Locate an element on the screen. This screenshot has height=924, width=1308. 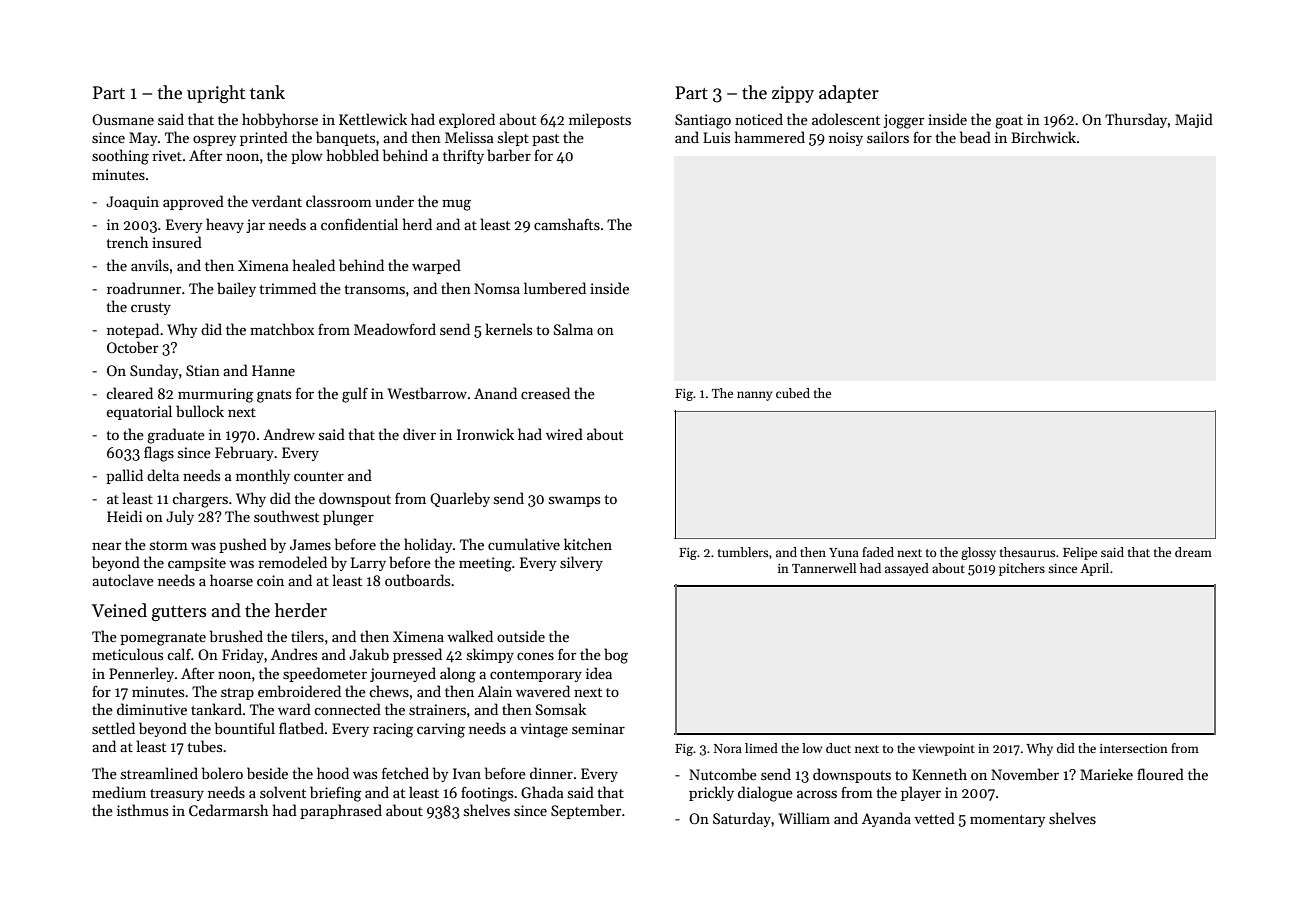
cubed is located at coordinates (793, 393).
